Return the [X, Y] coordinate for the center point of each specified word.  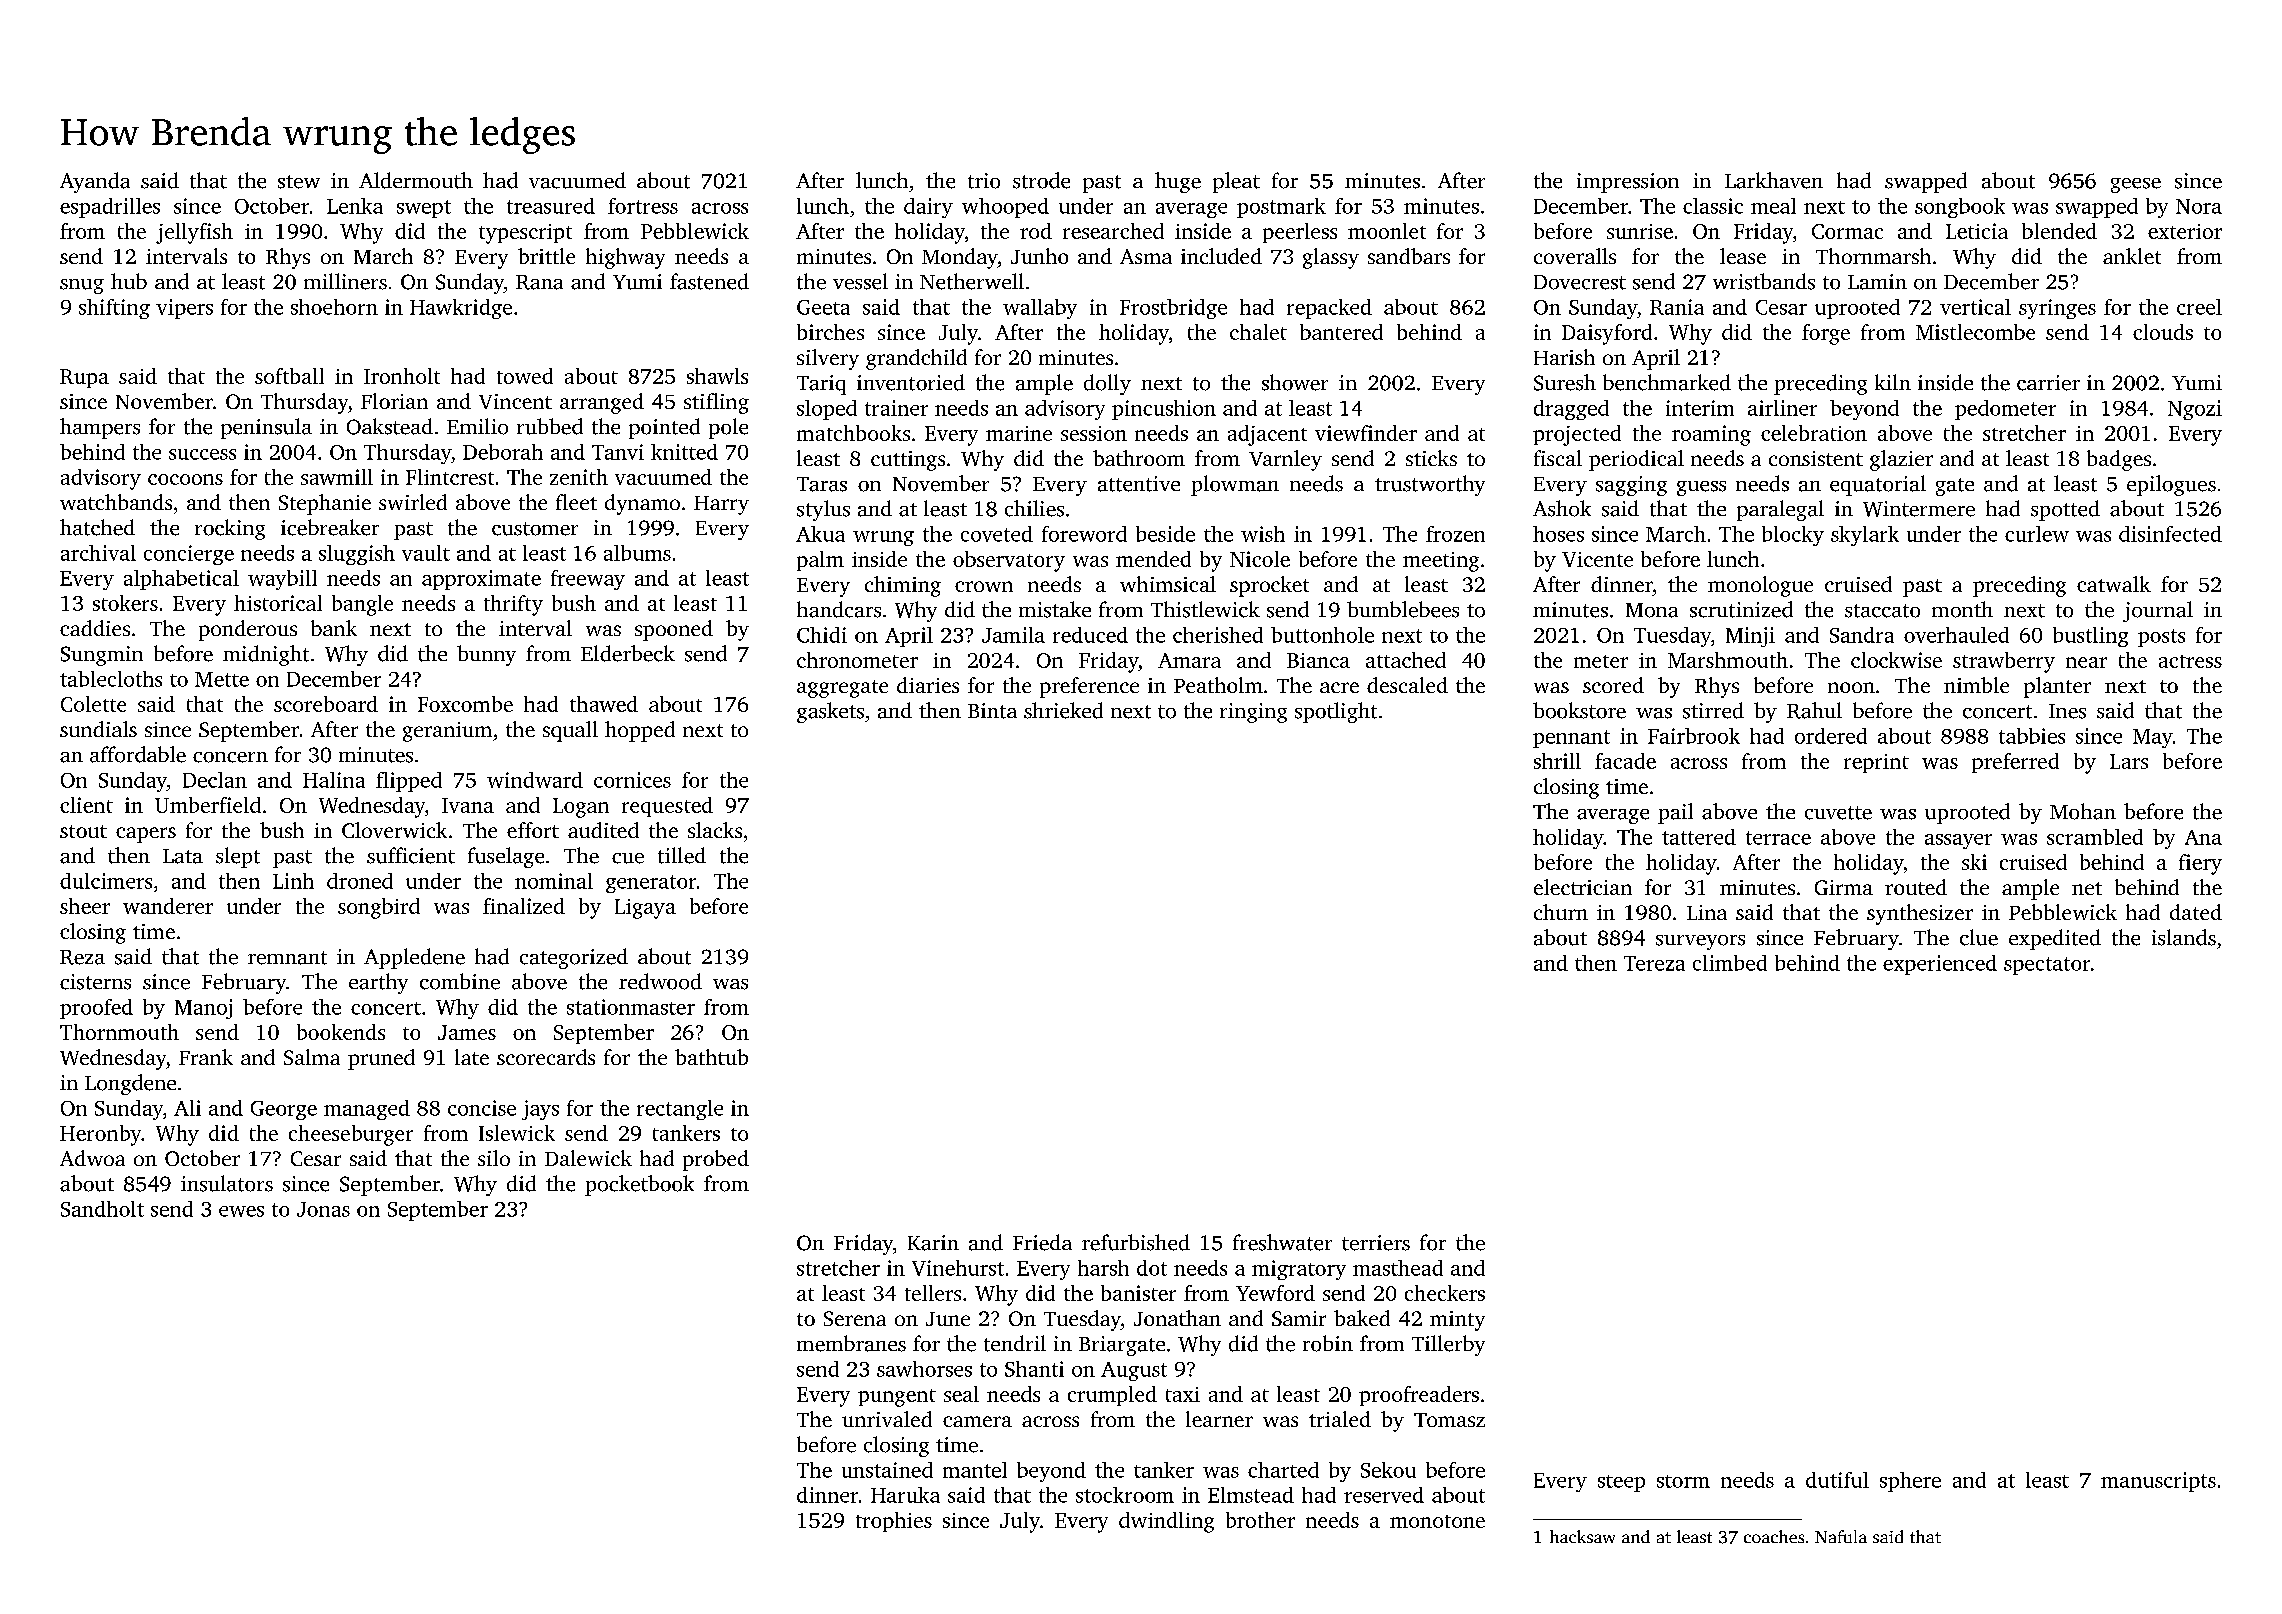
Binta [992, 711]
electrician [1583, 887]
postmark [1281, 208]
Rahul [1814, 710]
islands [2184, 937]
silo [494, 1158]
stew [299, 182]
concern [230, 757]
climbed [1730, 963]
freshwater [1282, 1242]
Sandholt [102, 1209]
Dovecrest [1580, 282]
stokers [125, 603]
